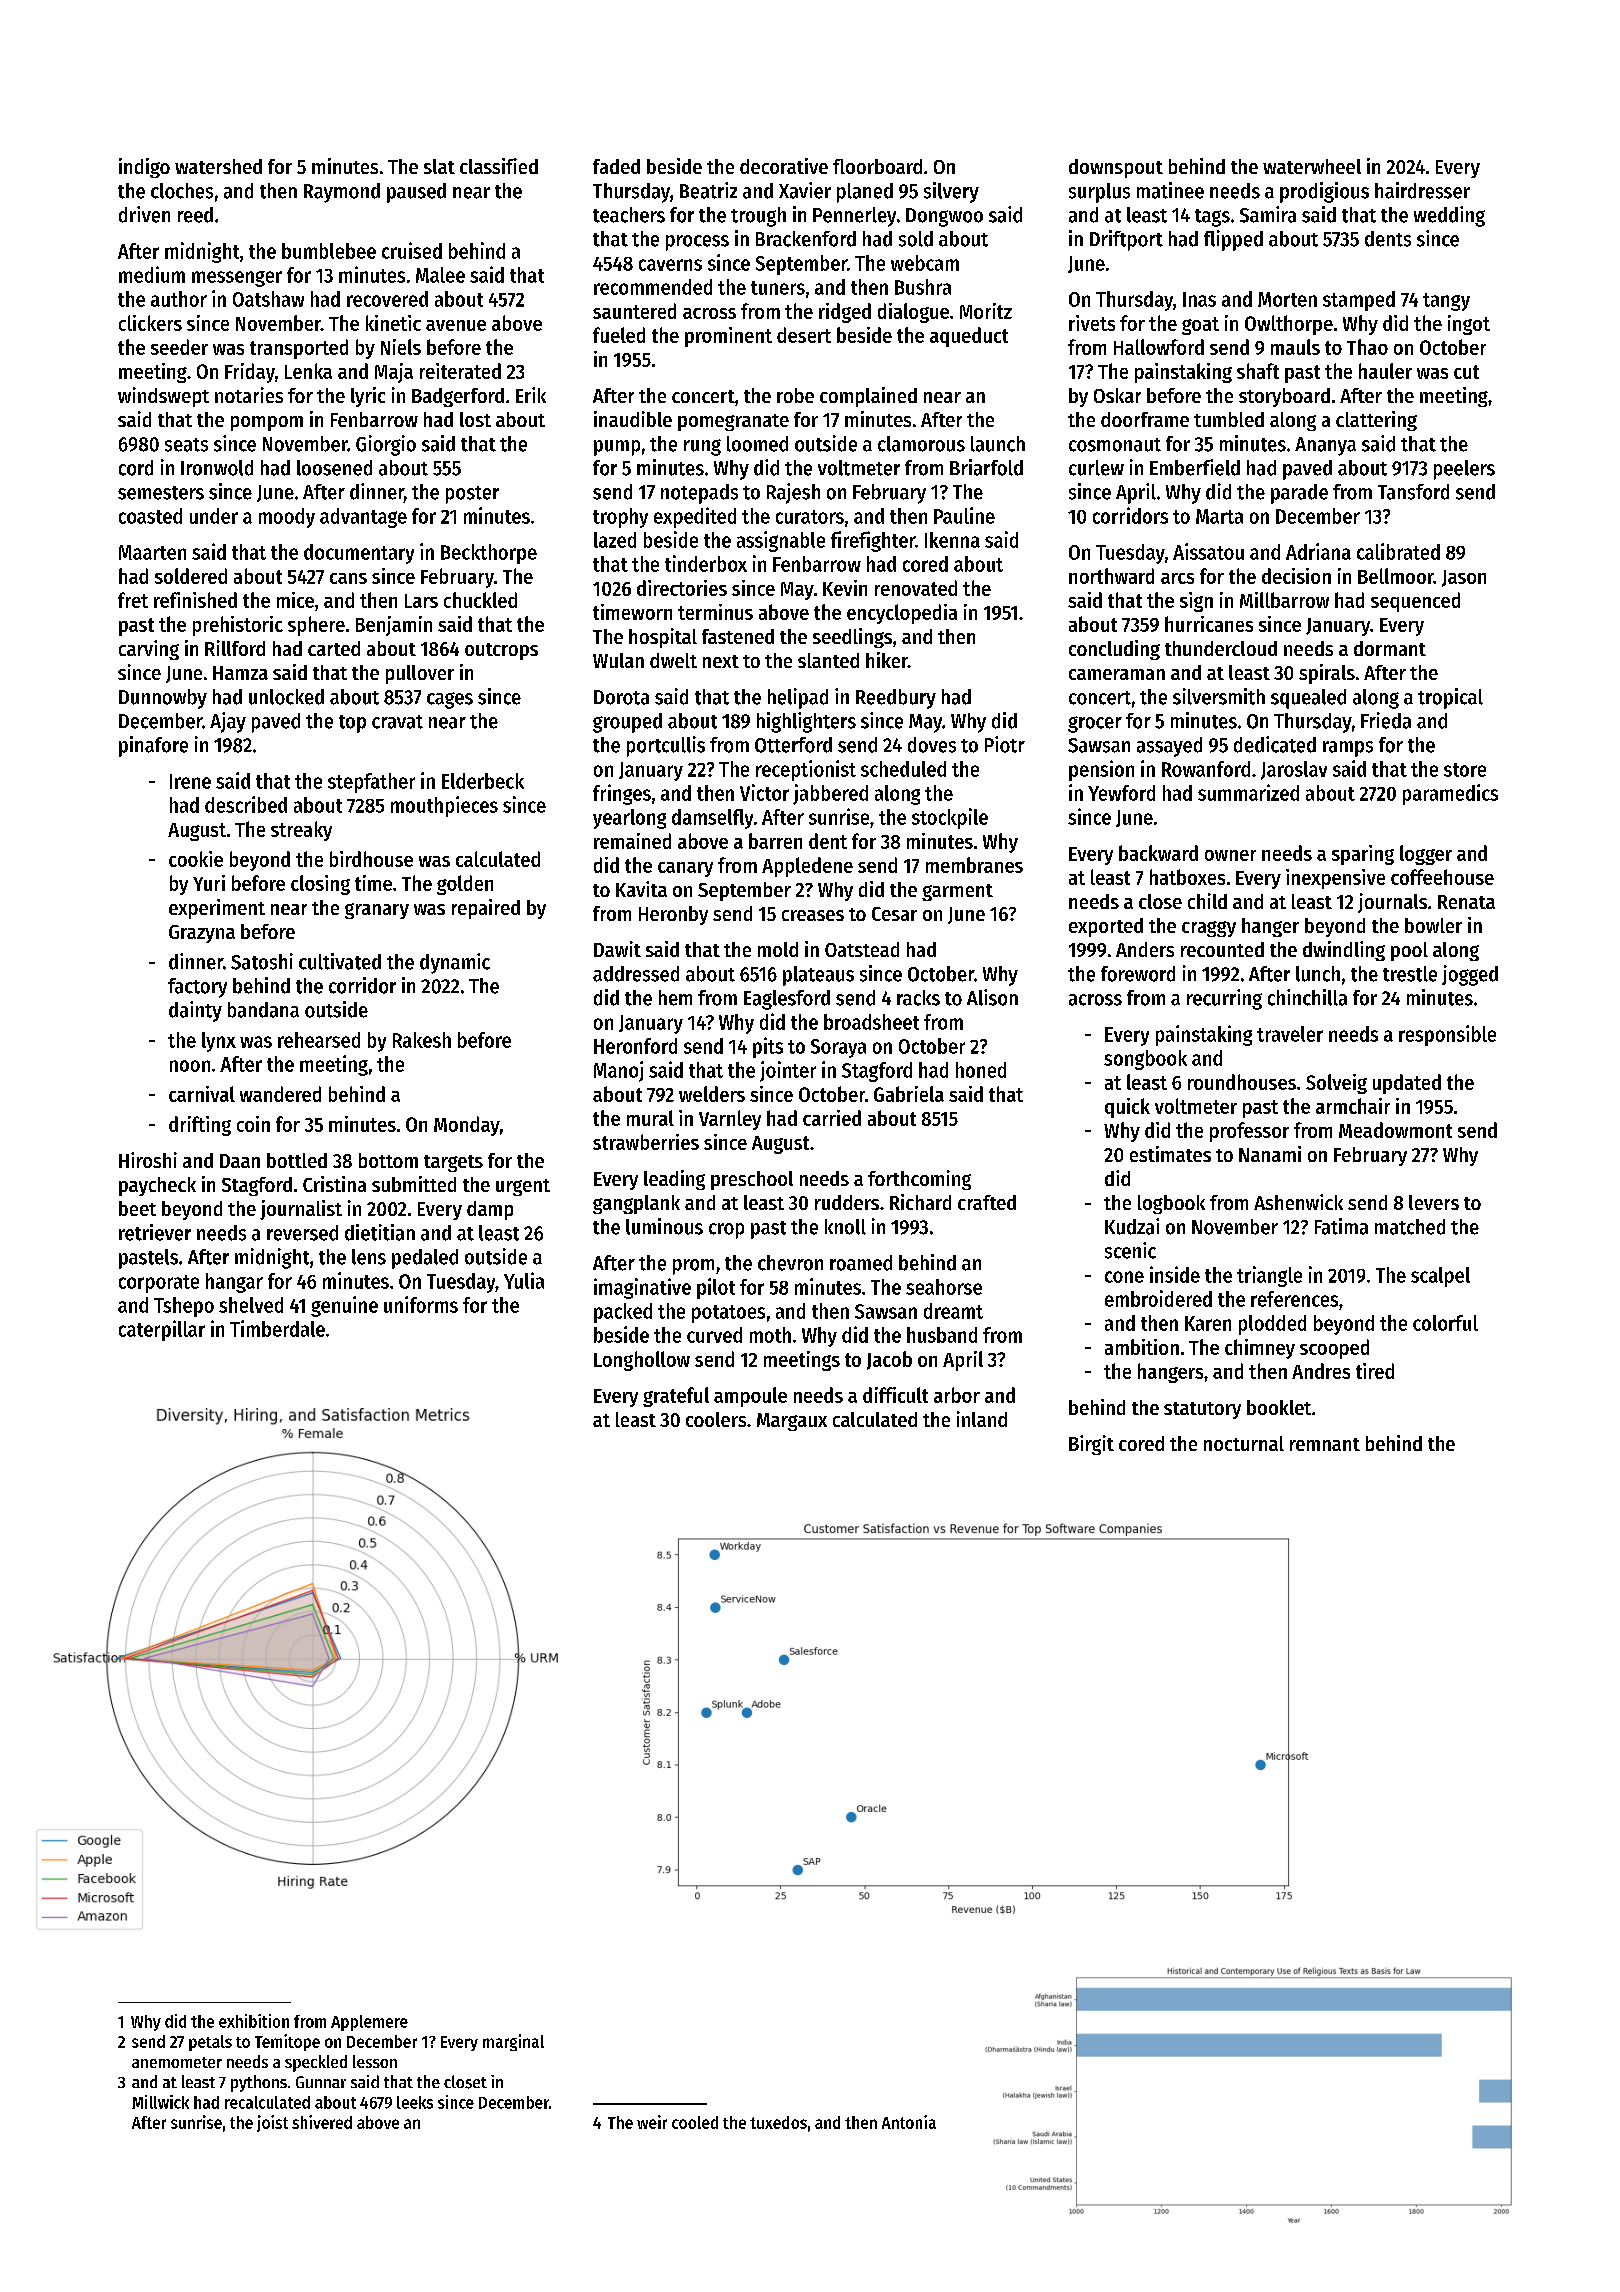 This screenshot has height=2292, width=1620. Describe the element at coordinates (1091, 1445) in the screenshot. I see `Birgit` at that location.
